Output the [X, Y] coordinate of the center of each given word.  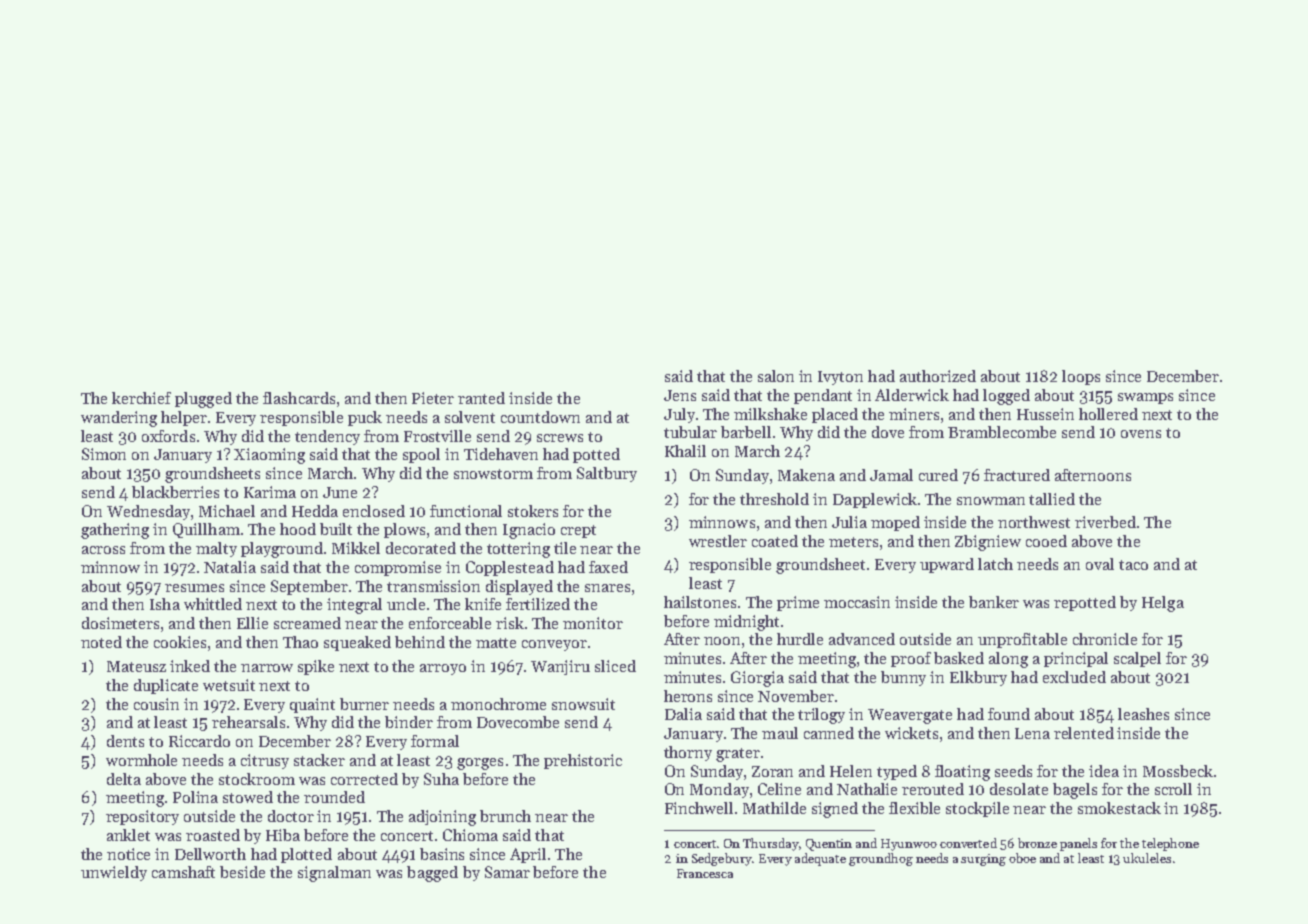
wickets [911, 733]
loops [1081, 377]
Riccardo [199, 741]
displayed [519, 587]
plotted [306, 855]
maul [780, 733]
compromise [398, 568]
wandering [119, 419]
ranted [481, 398]
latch [995, 564]
